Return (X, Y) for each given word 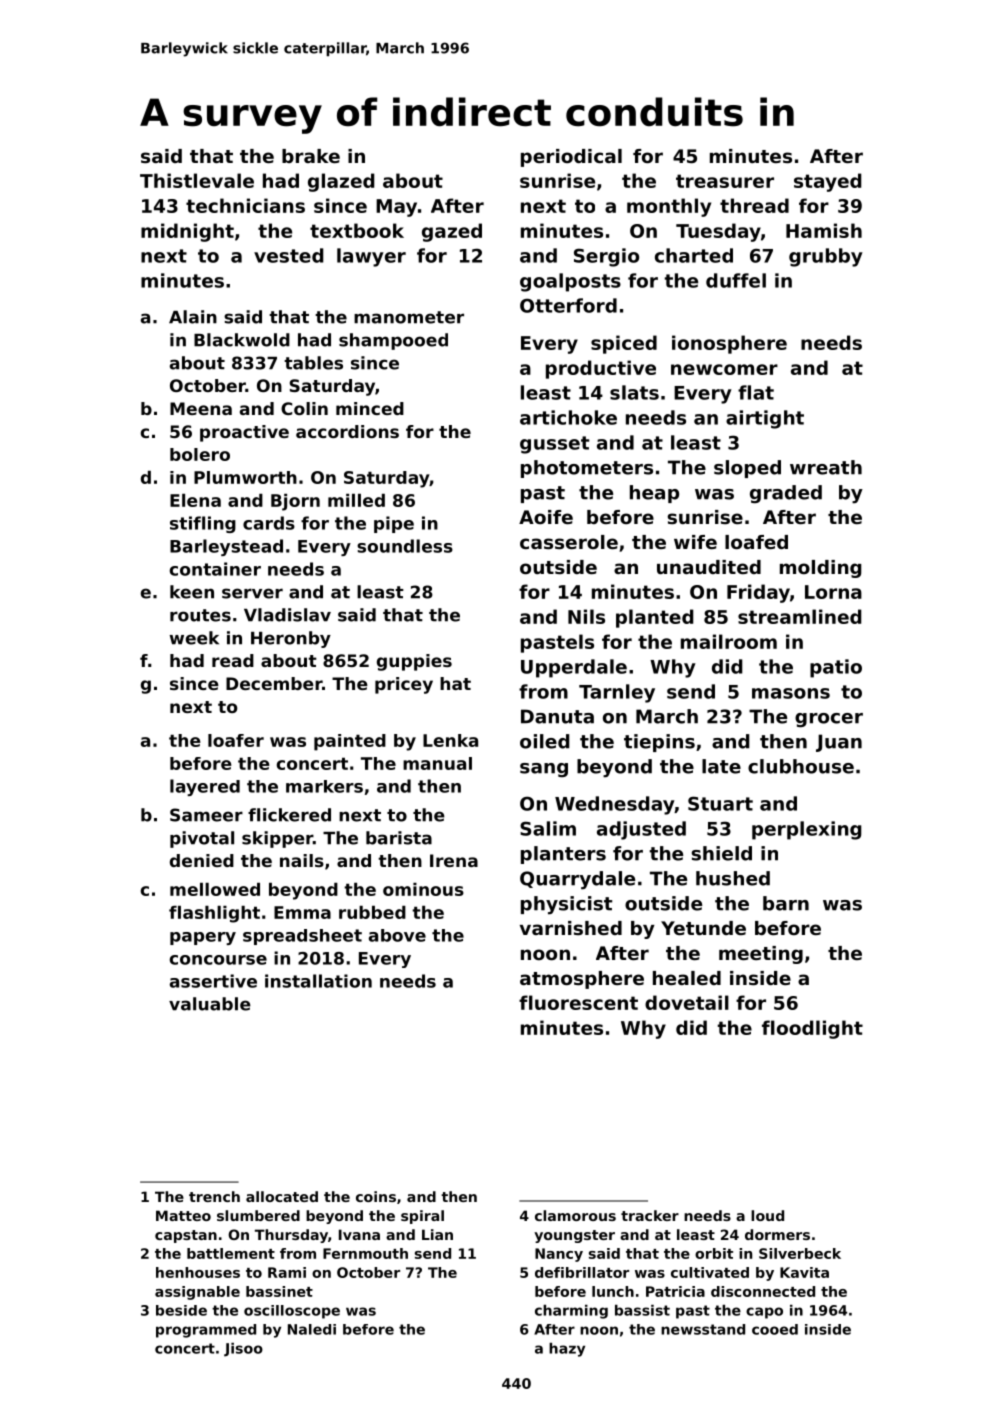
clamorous (575, 1215)
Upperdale (574, 668)
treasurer (725, 181)
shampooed (393, 341)
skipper (277, 839)
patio (836, 668)
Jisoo (243, 1350)
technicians (245, 205)
